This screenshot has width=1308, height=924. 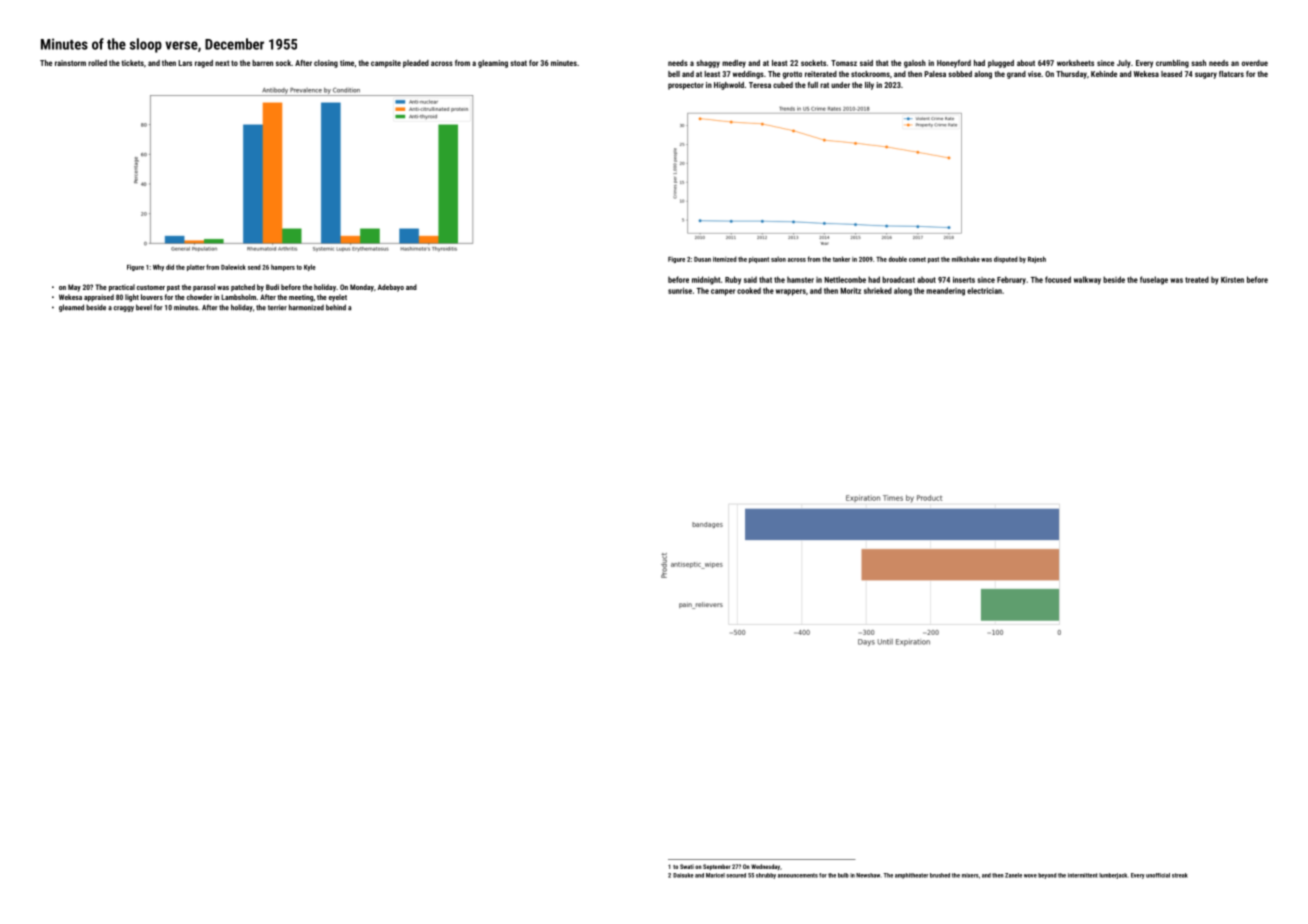 What do you see at coordinates (1198, 63) in the screenshot?
I see `sash` at bounding box center [1198, 63].
